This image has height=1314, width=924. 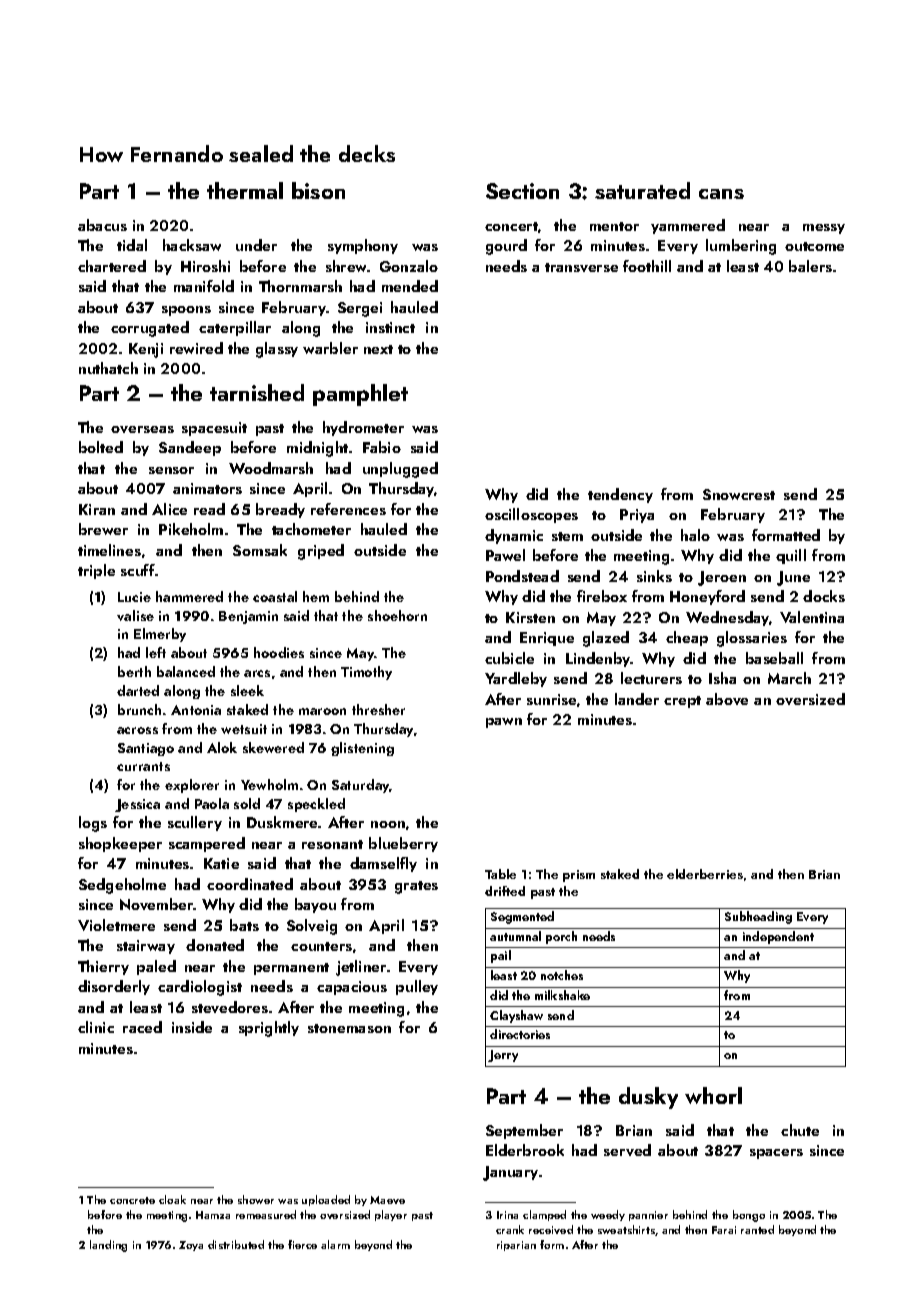 I want to click on thermal, so click(x=245, y=190).
